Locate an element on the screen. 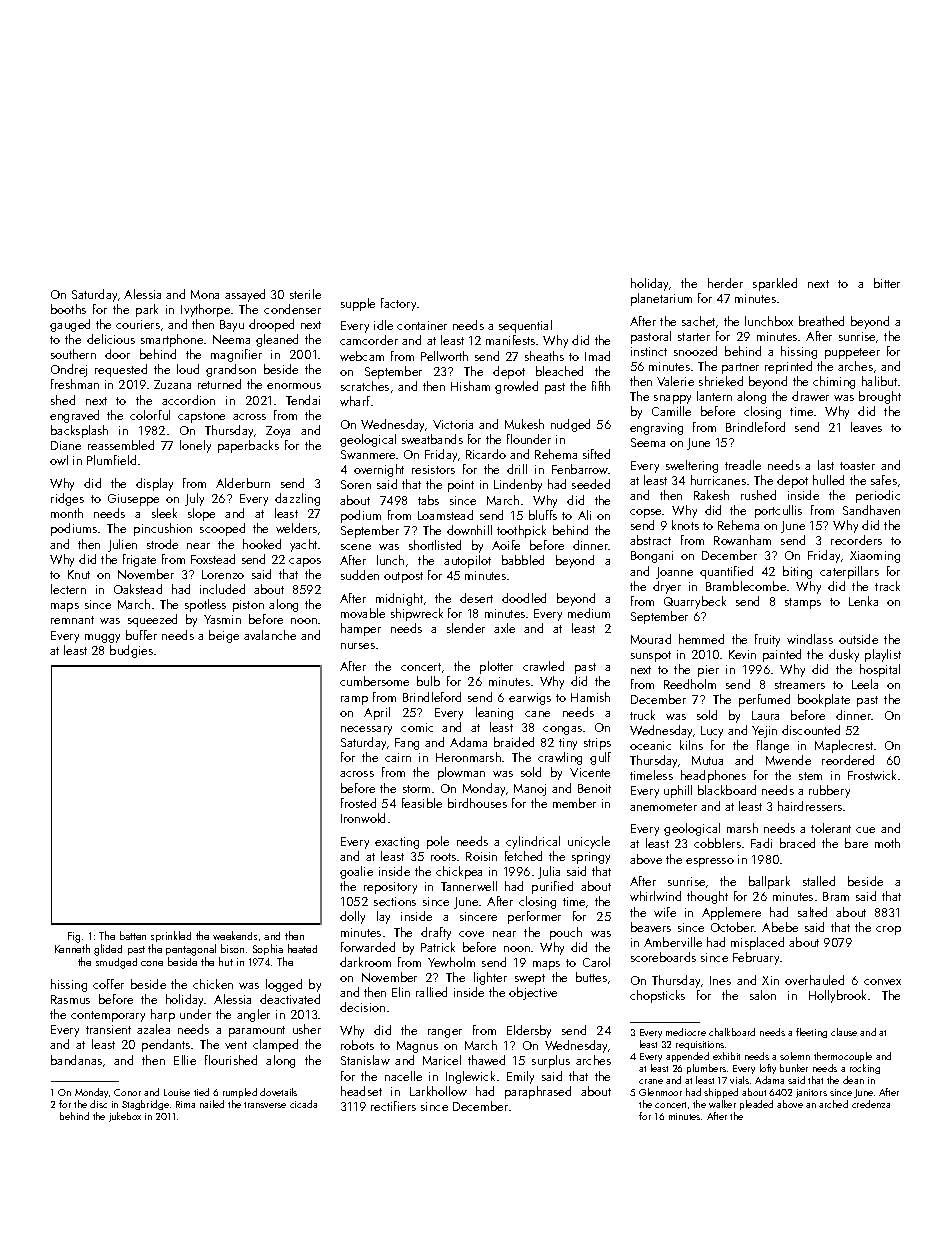  Sophia is located at coordinates (268, 949).
